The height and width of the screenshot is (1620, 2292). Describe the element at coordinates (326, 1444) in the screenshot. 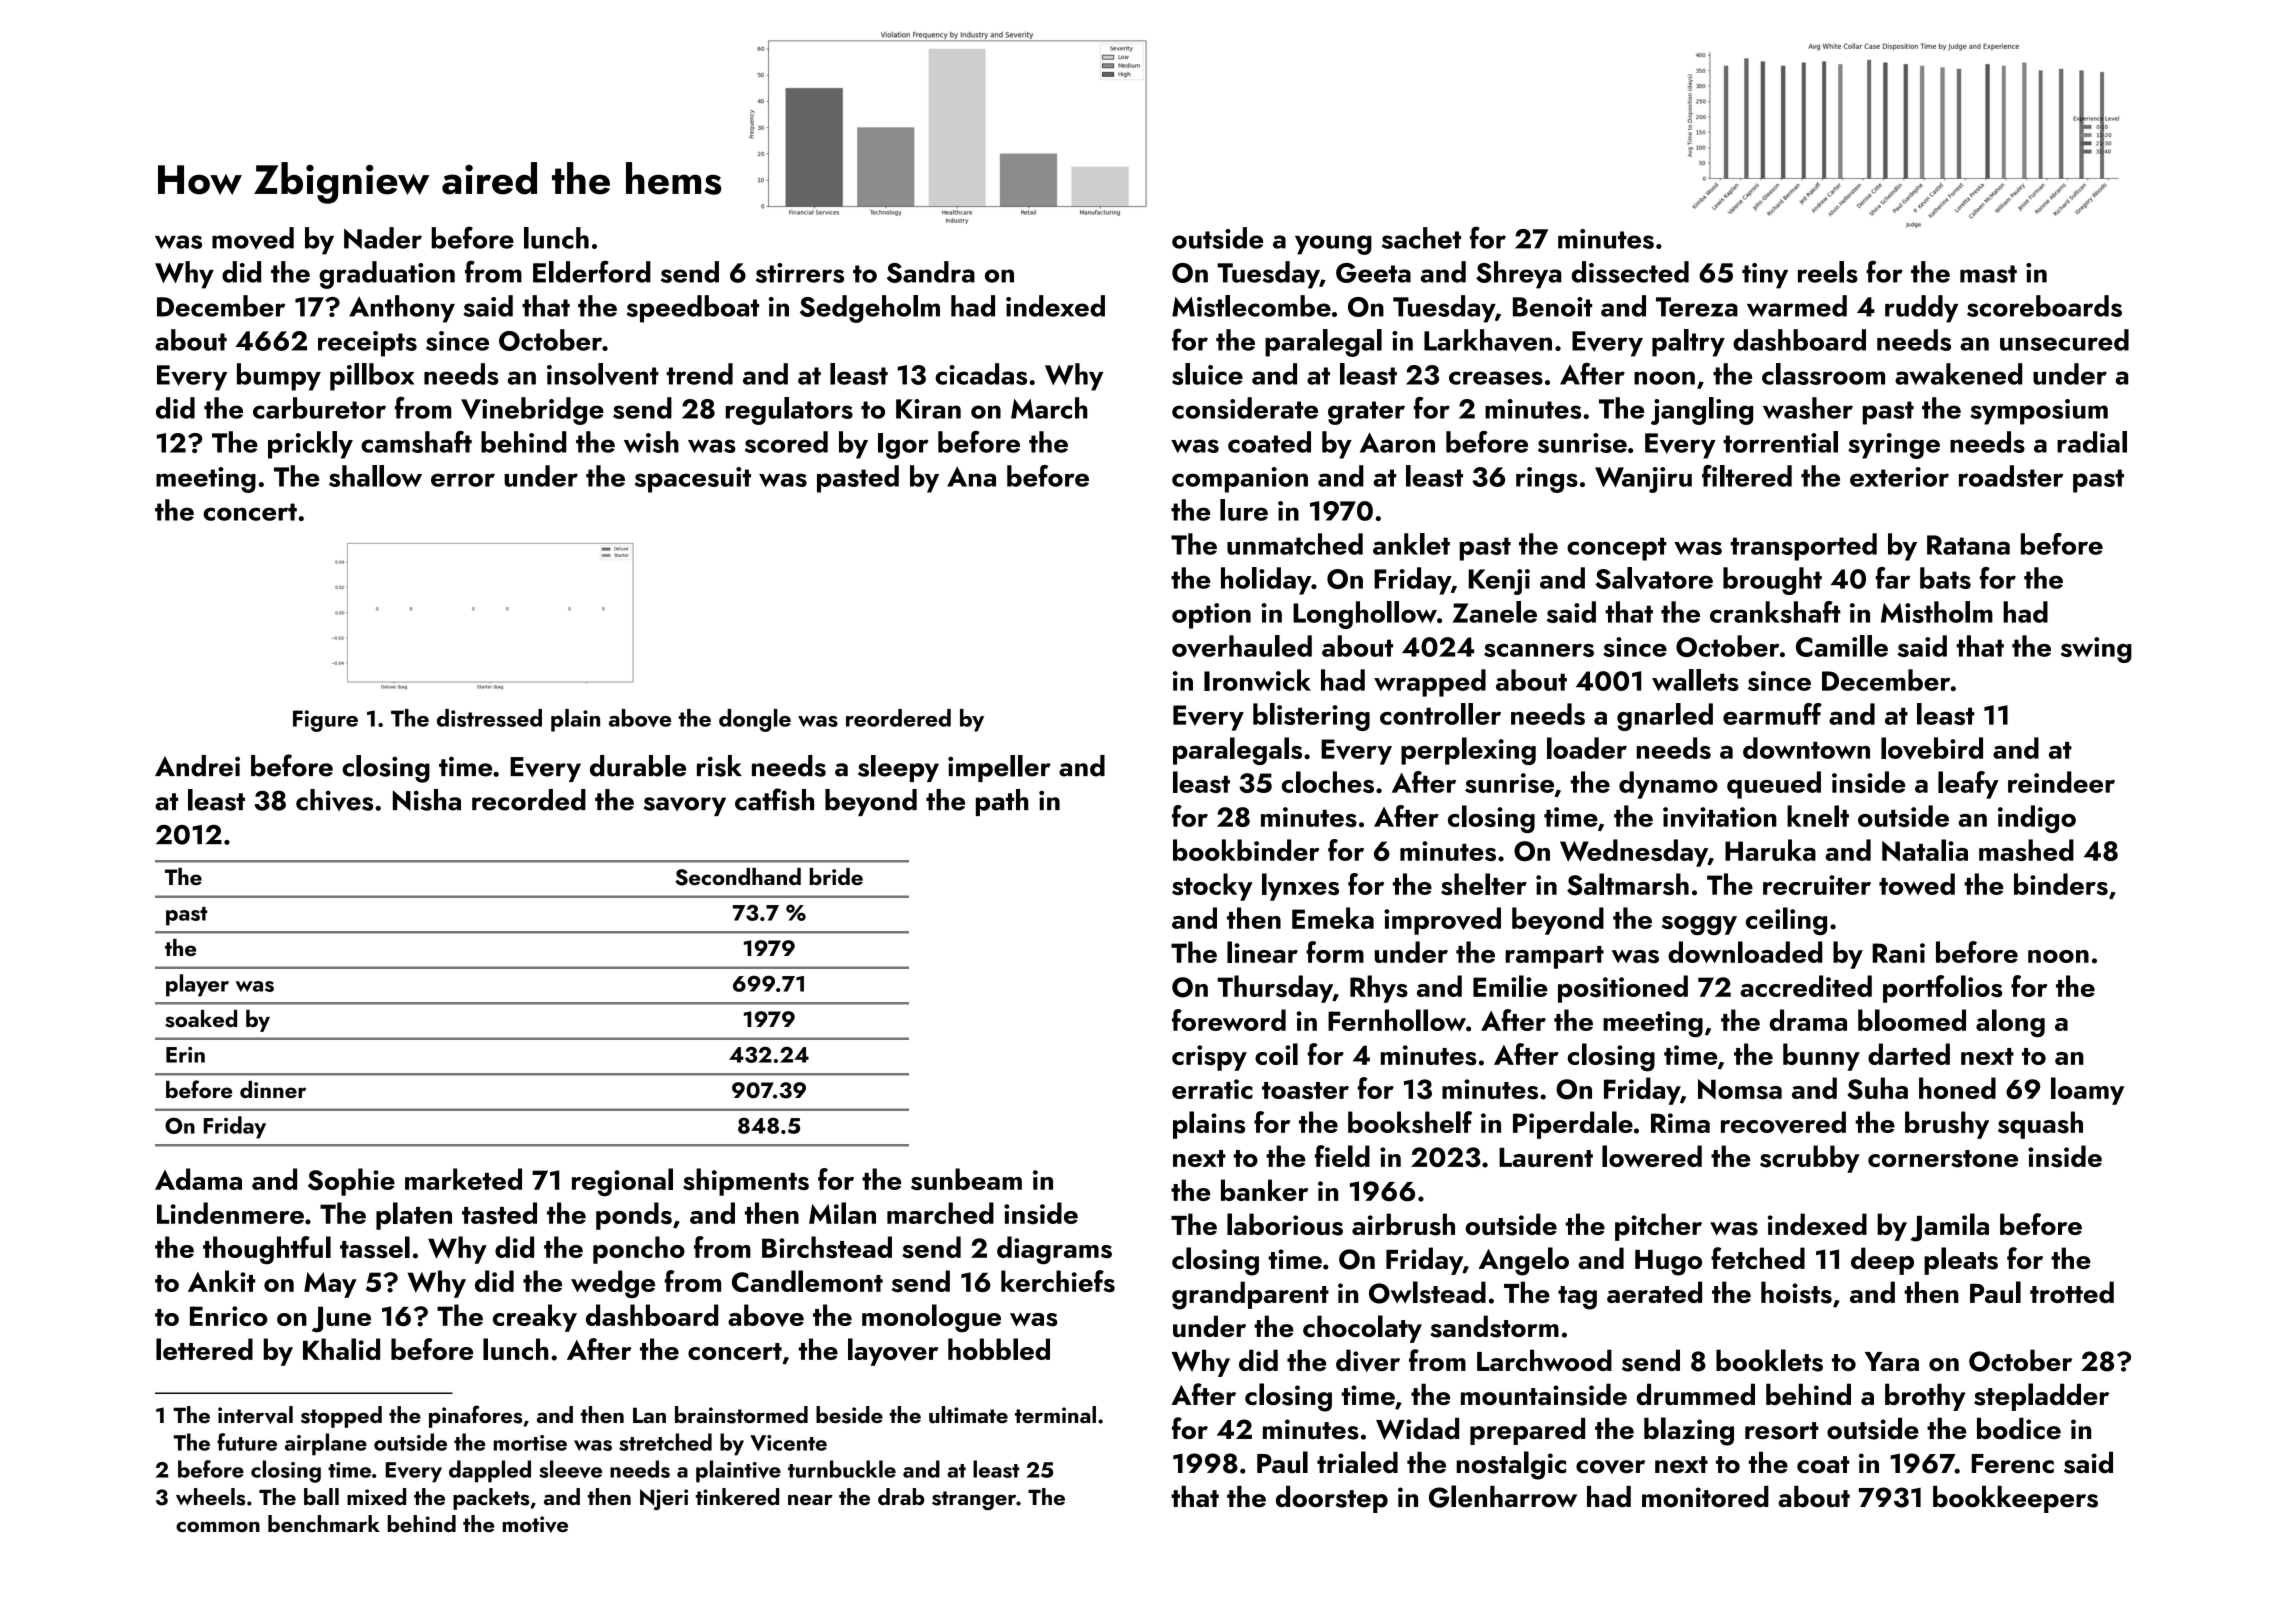

I see `airplane` at that location.
